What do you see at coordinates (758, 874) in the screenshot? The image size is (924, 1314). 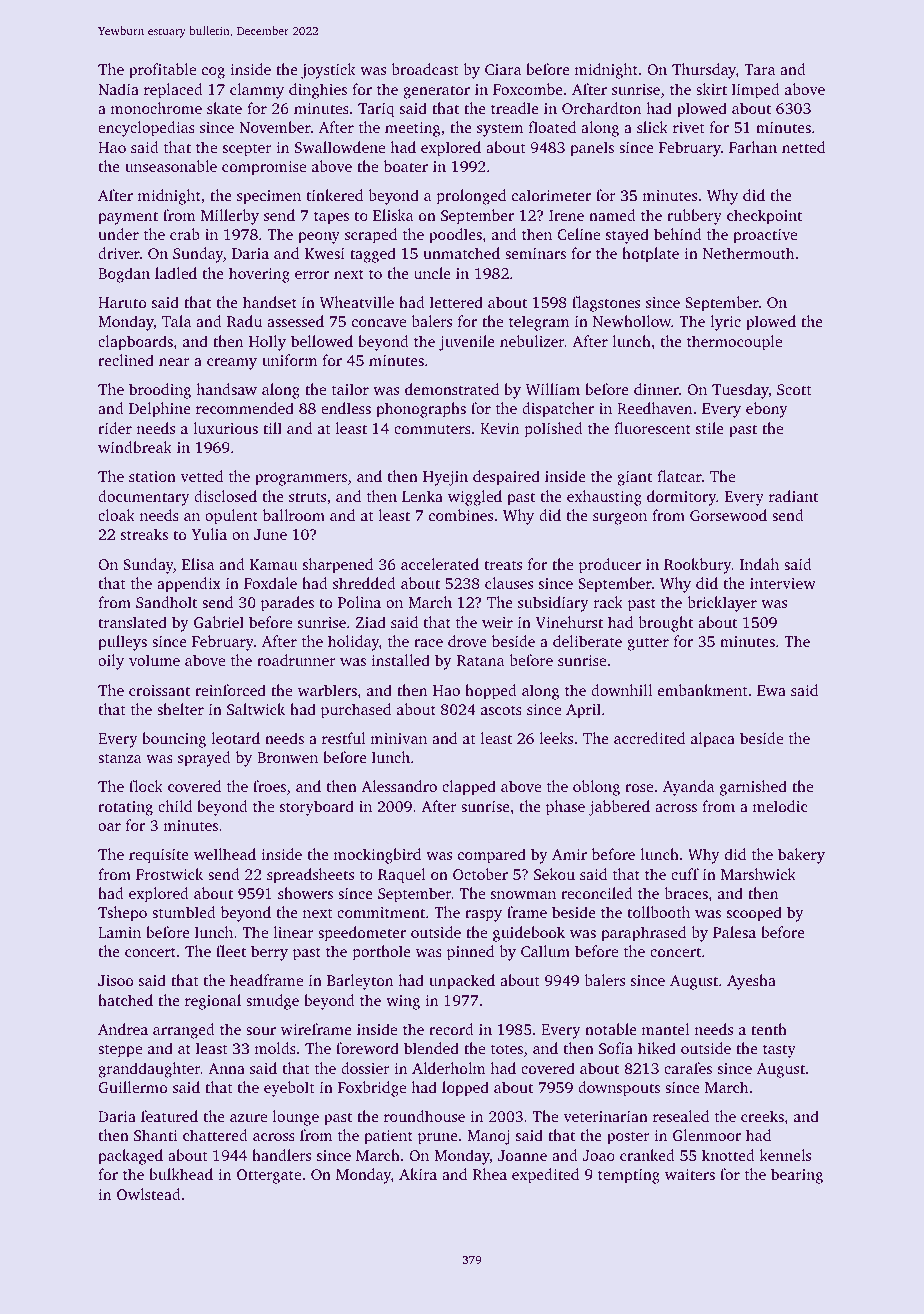 I see `Marshwick` at bounding box center [758, 874].
